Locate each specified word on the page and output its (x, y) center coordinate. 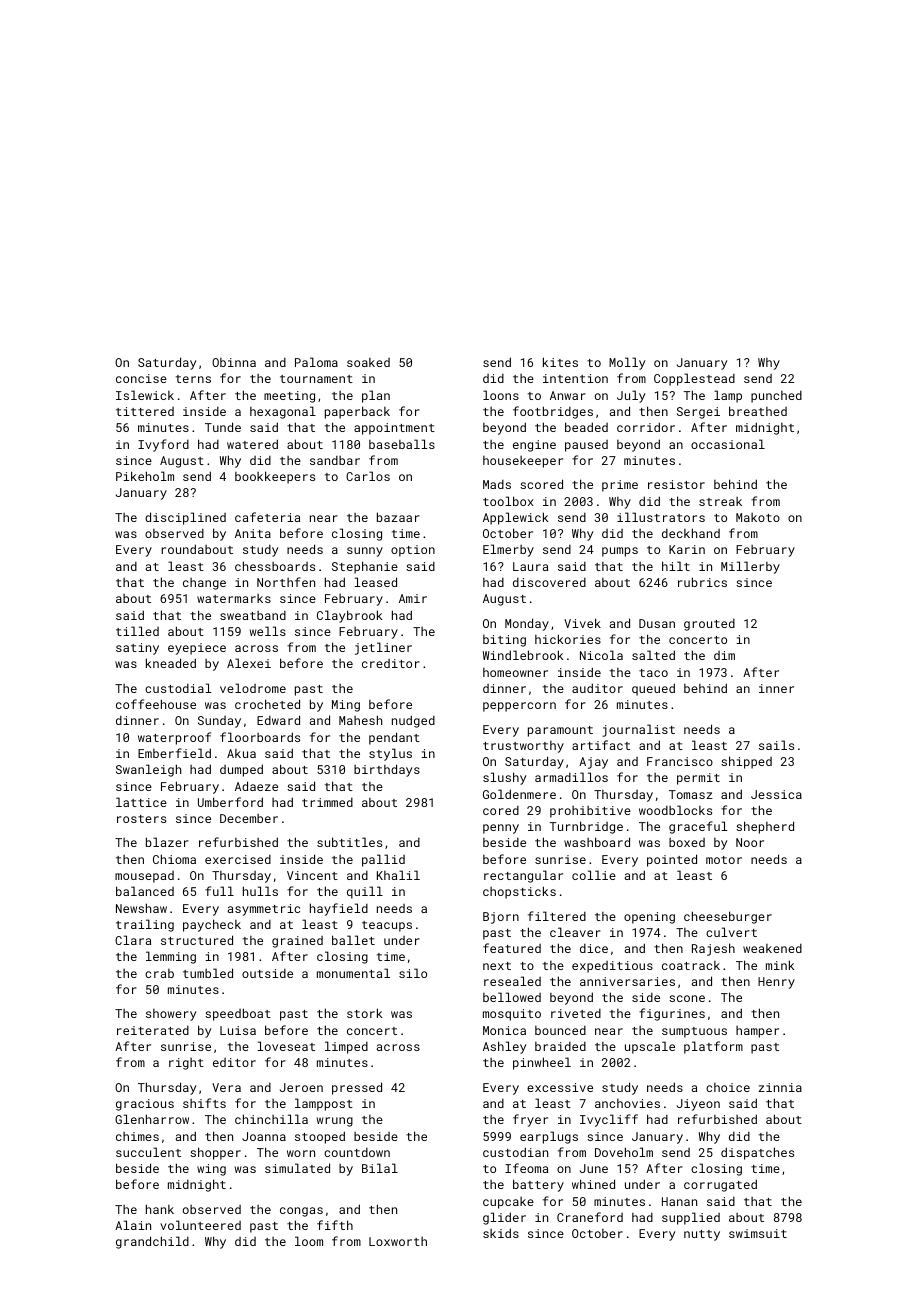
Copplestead (694, 379)
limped (346, 1047)
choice (728, 1087)
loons (501, 395)
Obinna (234, 362)
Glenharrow (152, 1119)
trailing (145, 925)
